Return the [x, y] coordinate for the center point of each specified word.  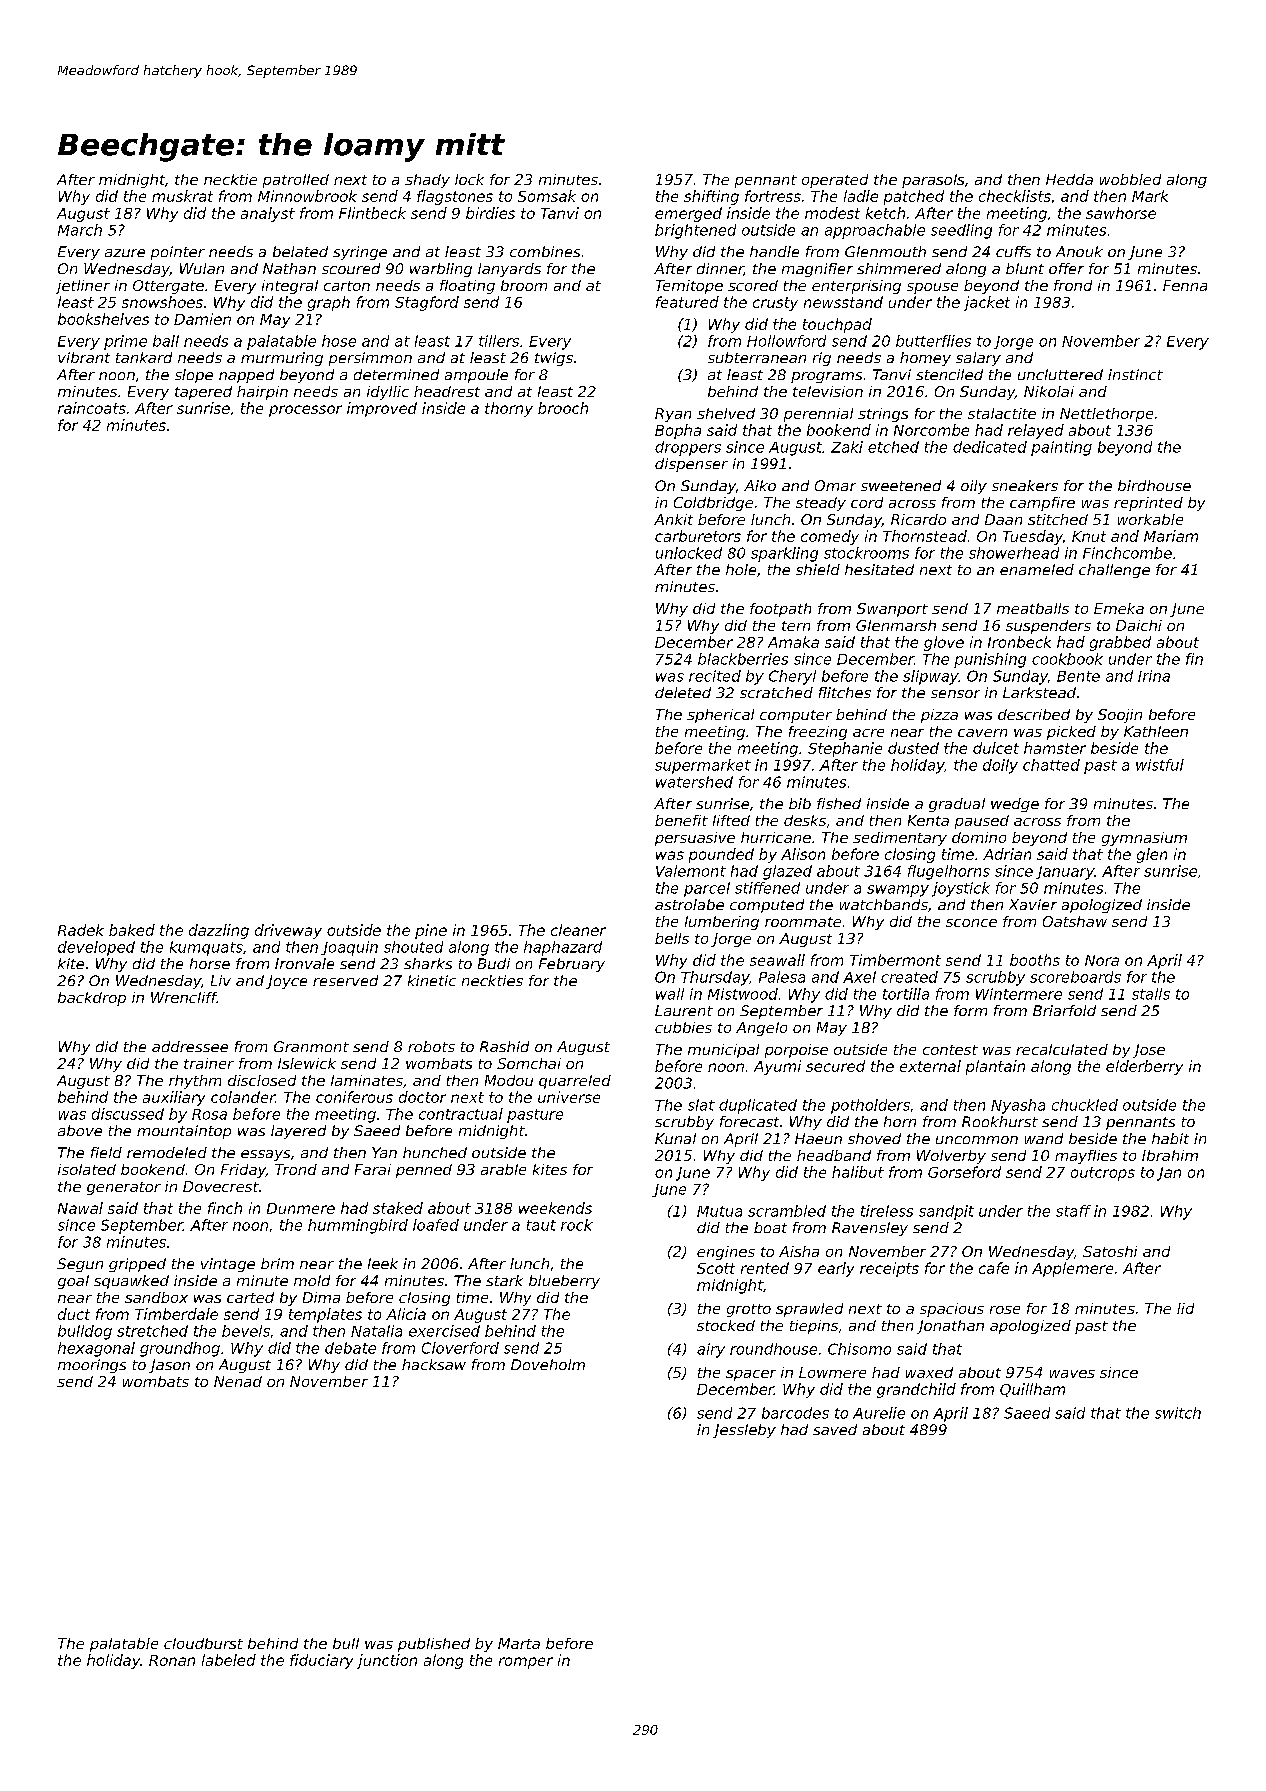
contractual [461, 1114]
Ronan [172, 1660]
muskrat [182, 196]
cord [867, 502]
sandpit [946, 1212]
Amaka [793, 642]
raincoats [92, 408]
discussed [128, 1114]
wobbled [1130, 179]
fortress [773, 196]
